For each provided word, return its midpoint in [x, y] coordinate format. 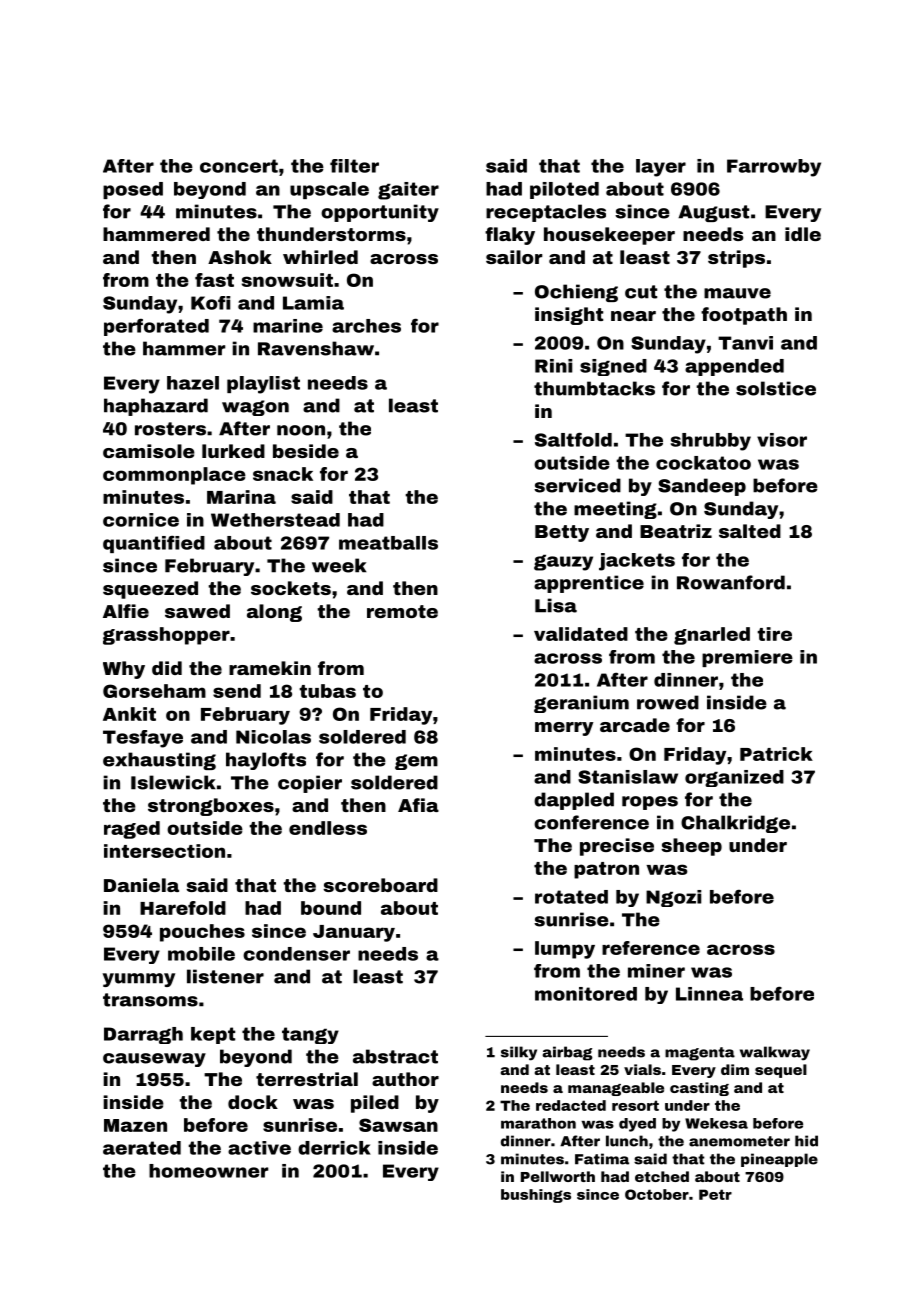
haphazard [156, 407]
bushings [536, 1196]
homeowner [208, 1171]
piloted [564, 190]
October [657, 1194]
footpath [744, 316]
